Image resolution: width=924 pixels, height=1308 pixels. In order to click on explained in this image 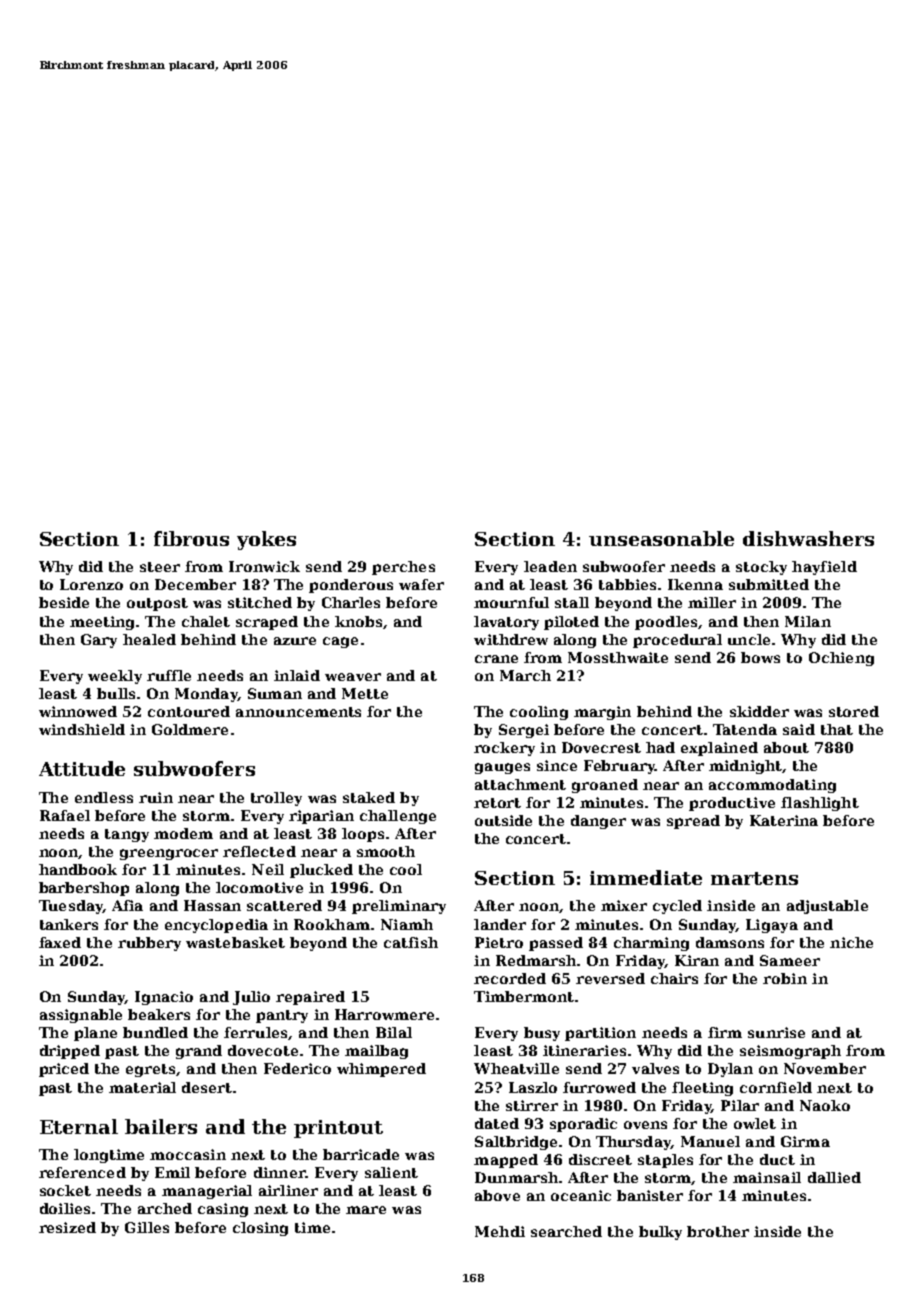, I will do `click(719, 749)`.
